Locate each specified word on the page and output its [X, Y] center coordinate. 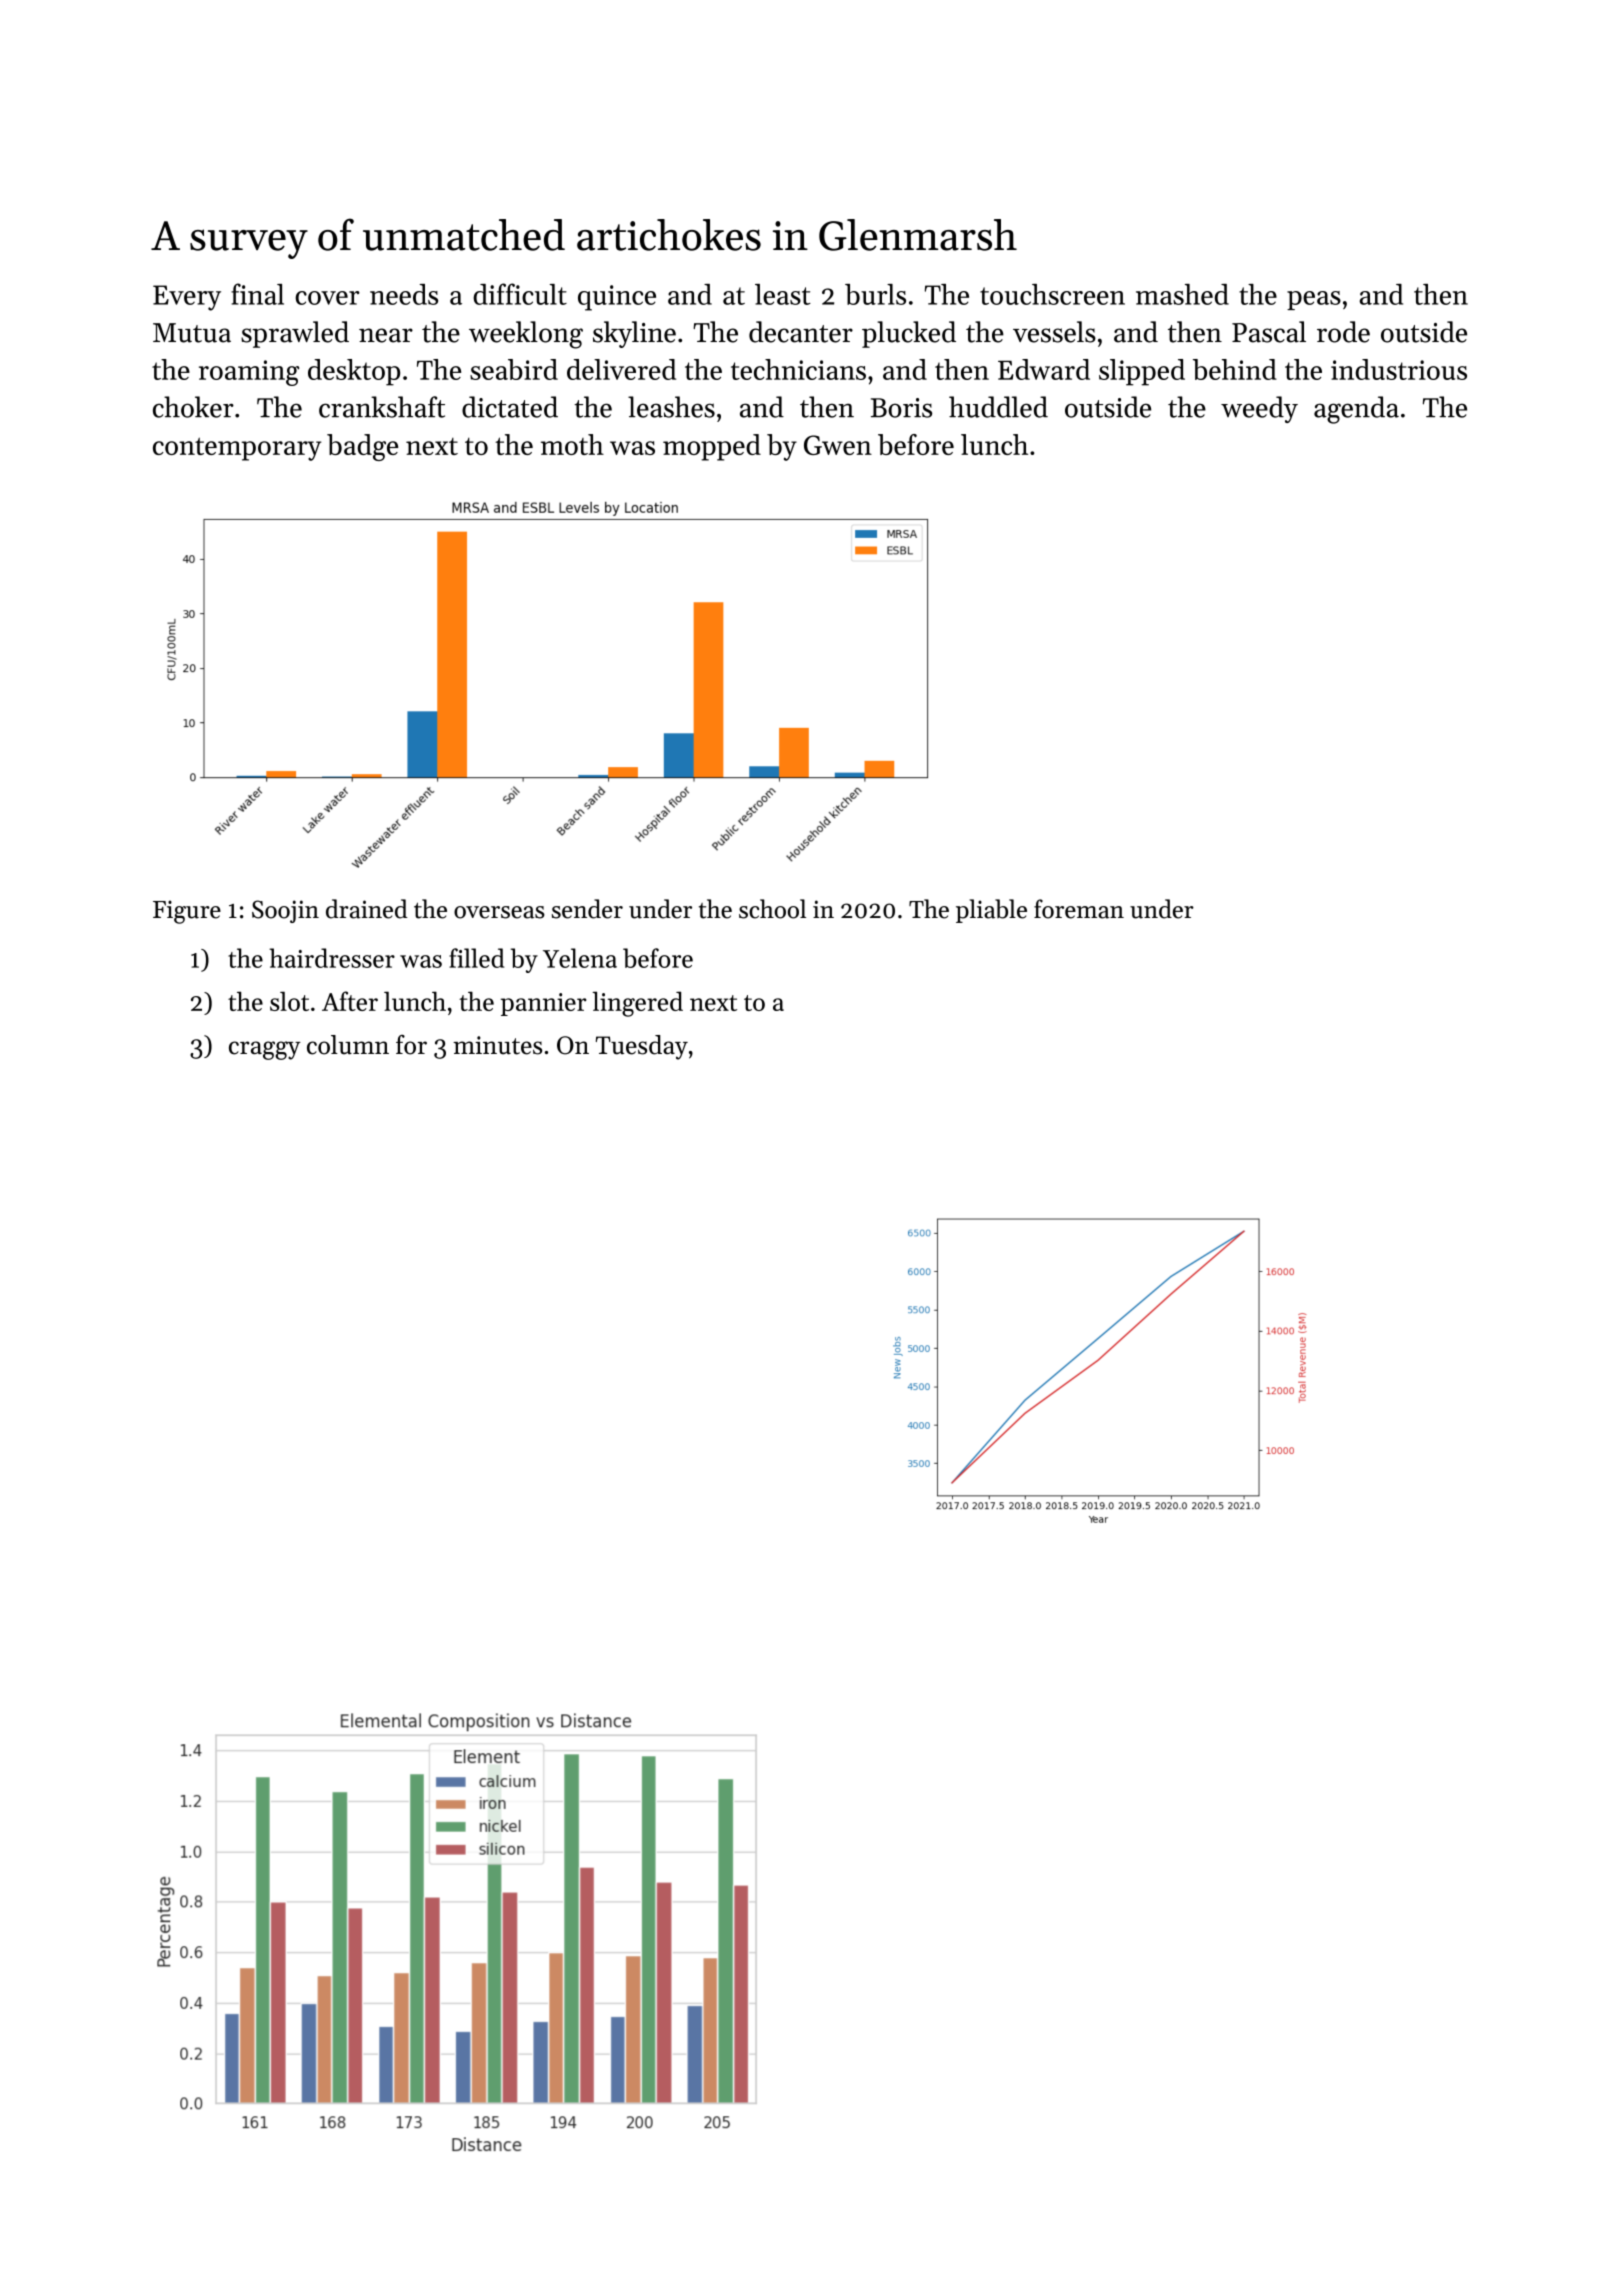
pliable [991, 911]
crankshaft [382, 407]
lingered [637, 1004]
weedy [1259, 409]
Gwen [838, 445]
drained [367, 909]
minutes [497, 1045]
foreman [1079, 909]
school [772, 909]
